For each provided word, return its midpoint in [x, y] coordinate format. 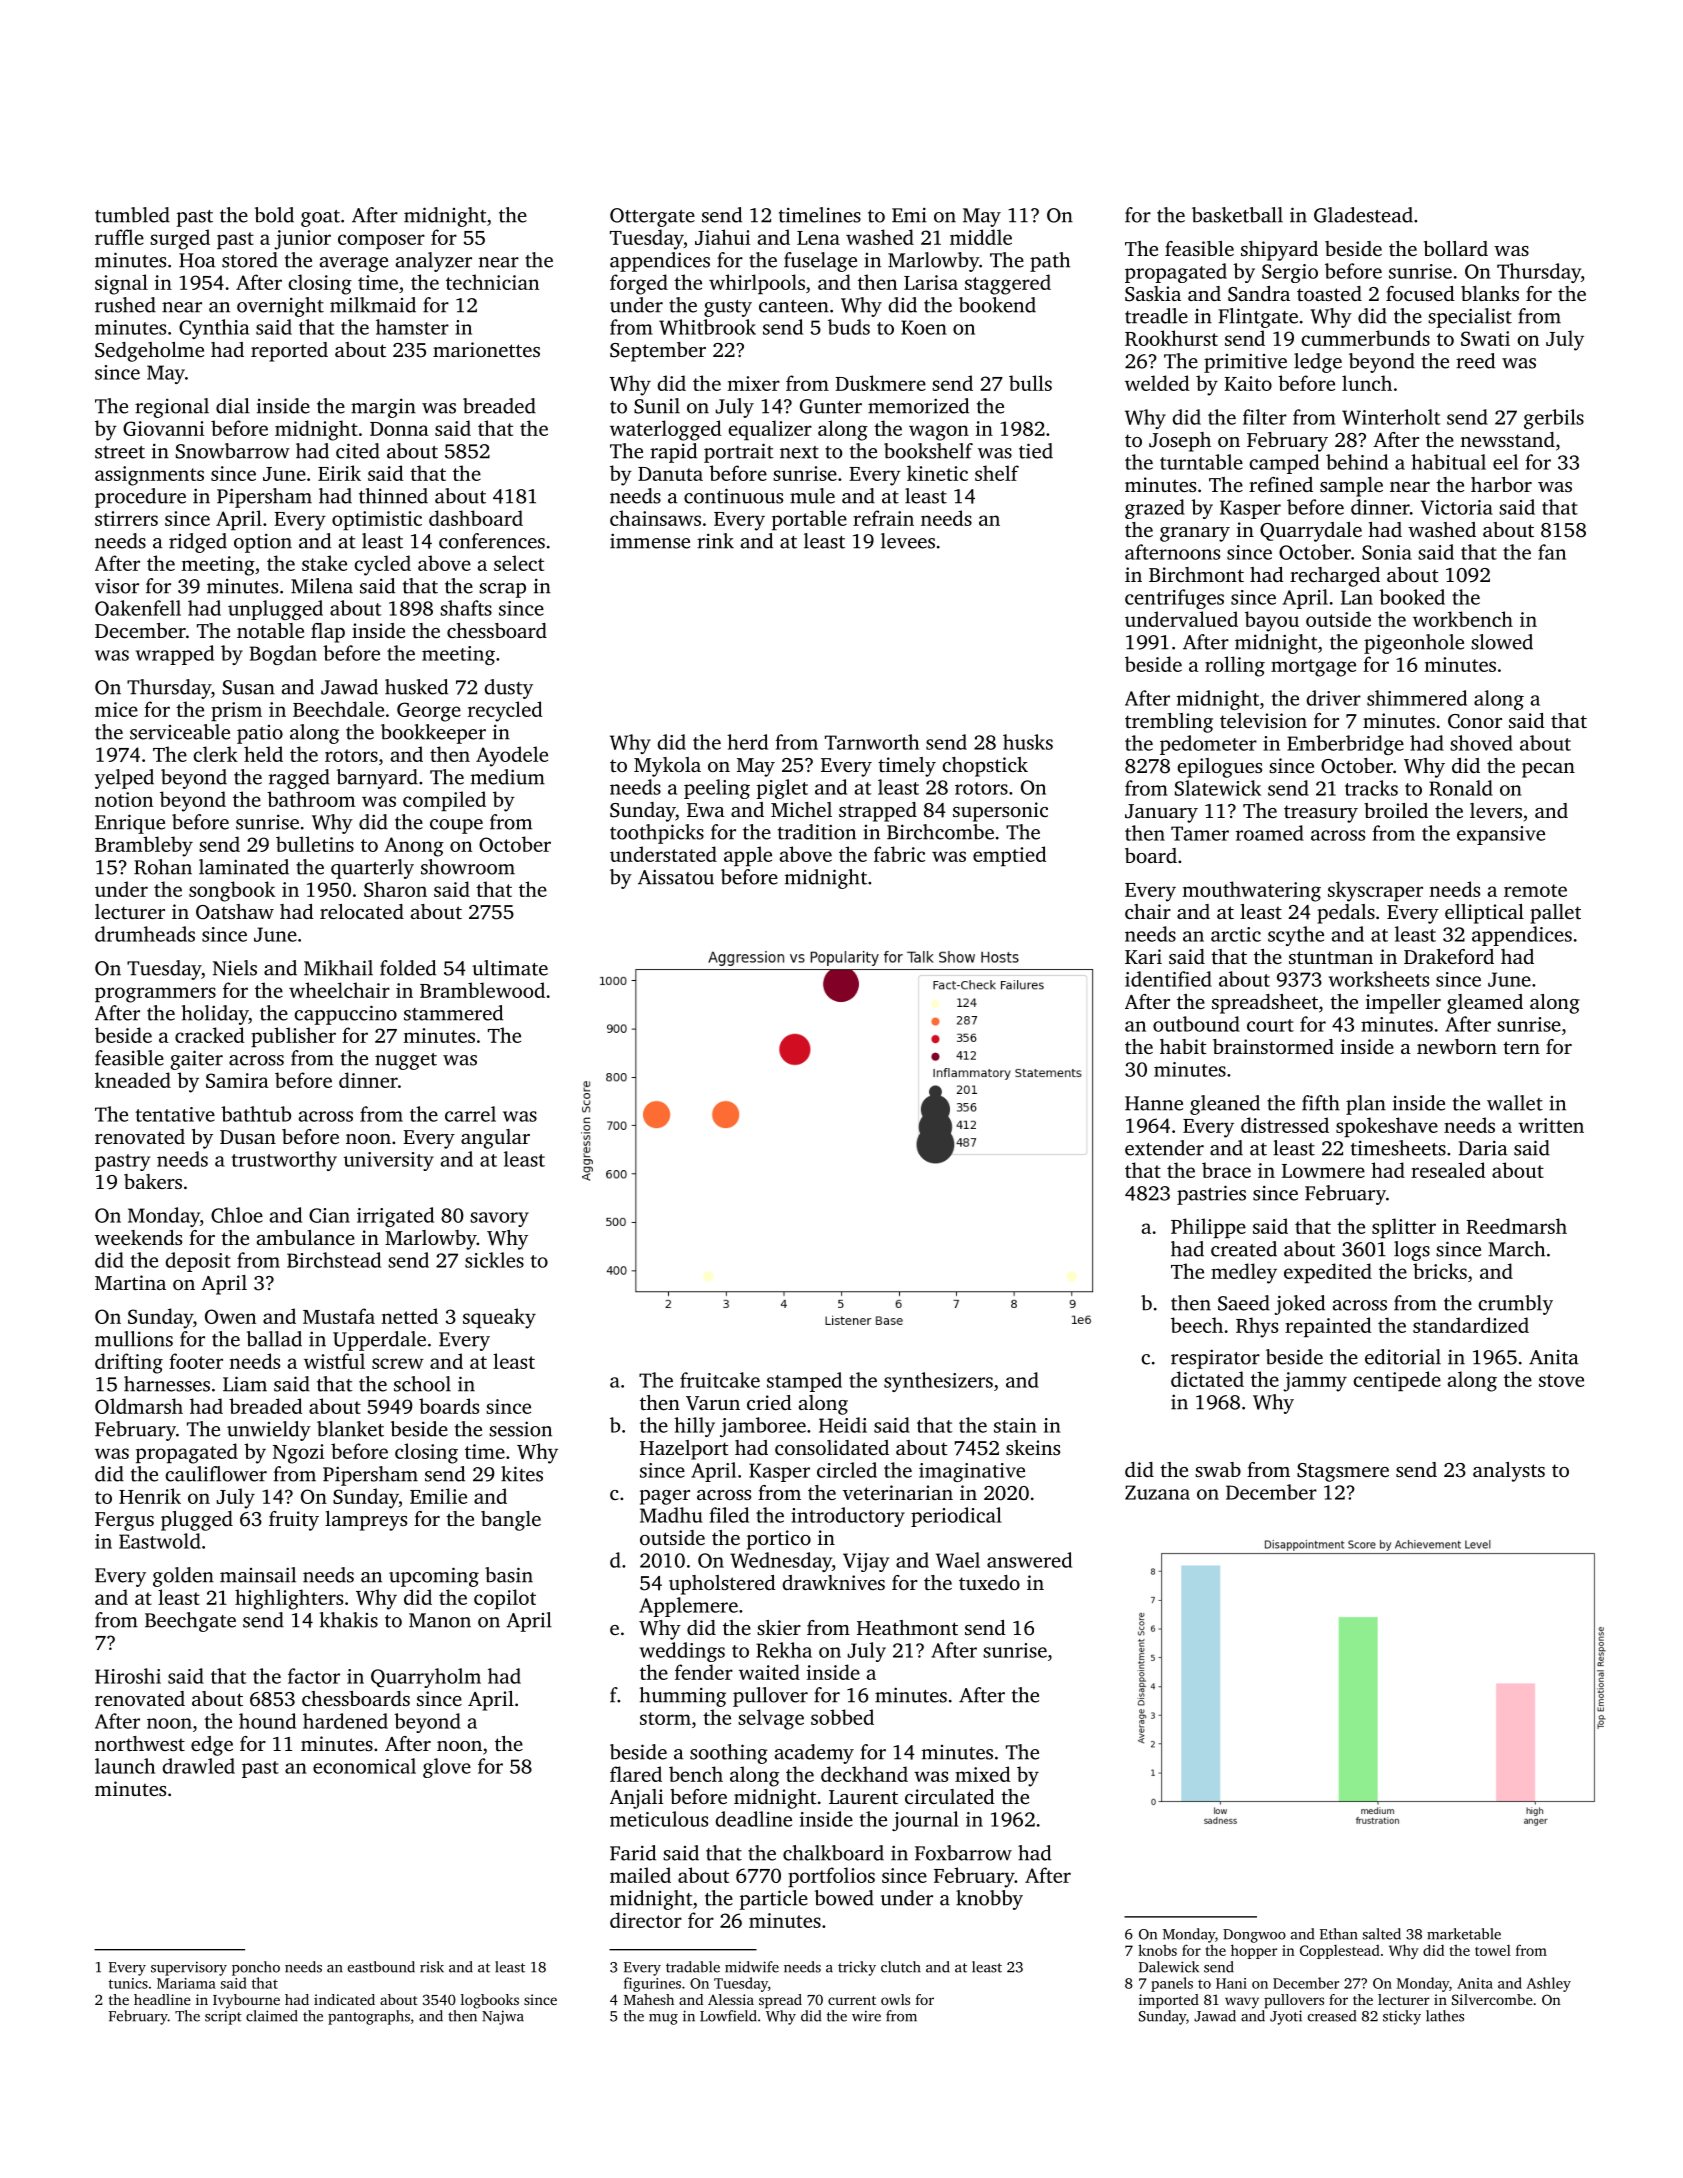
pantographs [369, 2017]
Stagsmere [1343, 1472]
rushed [125, 305]
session [520, 1429]
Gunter [831, 406]
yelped [124, 779]
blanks [1490, 293]
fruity [294, 1521]
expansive [1501, 835]
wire [866, 2016]
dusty [508, 689]
